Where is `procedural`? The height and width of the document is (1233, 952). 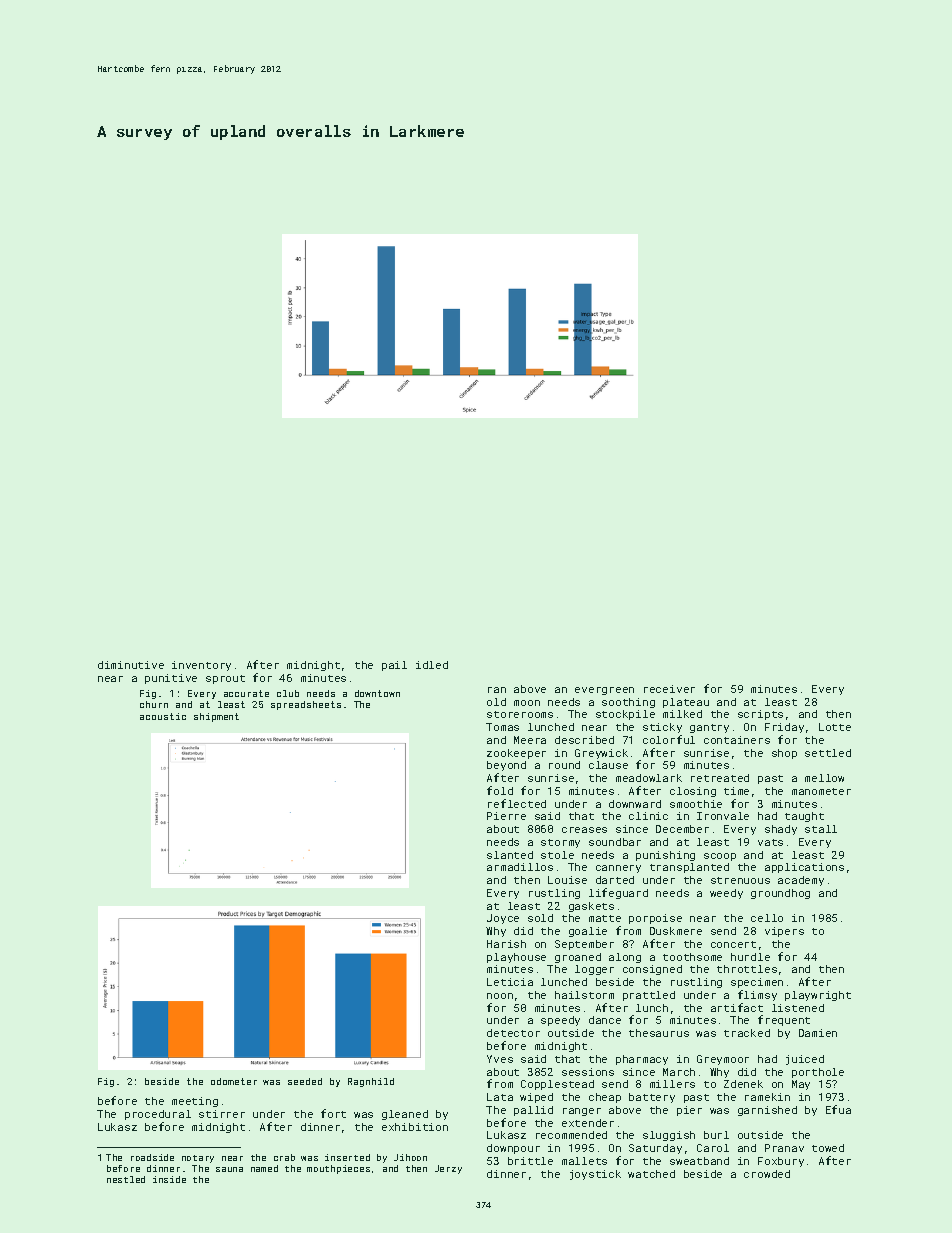
procedural is located at coordinates (158, 1115).
